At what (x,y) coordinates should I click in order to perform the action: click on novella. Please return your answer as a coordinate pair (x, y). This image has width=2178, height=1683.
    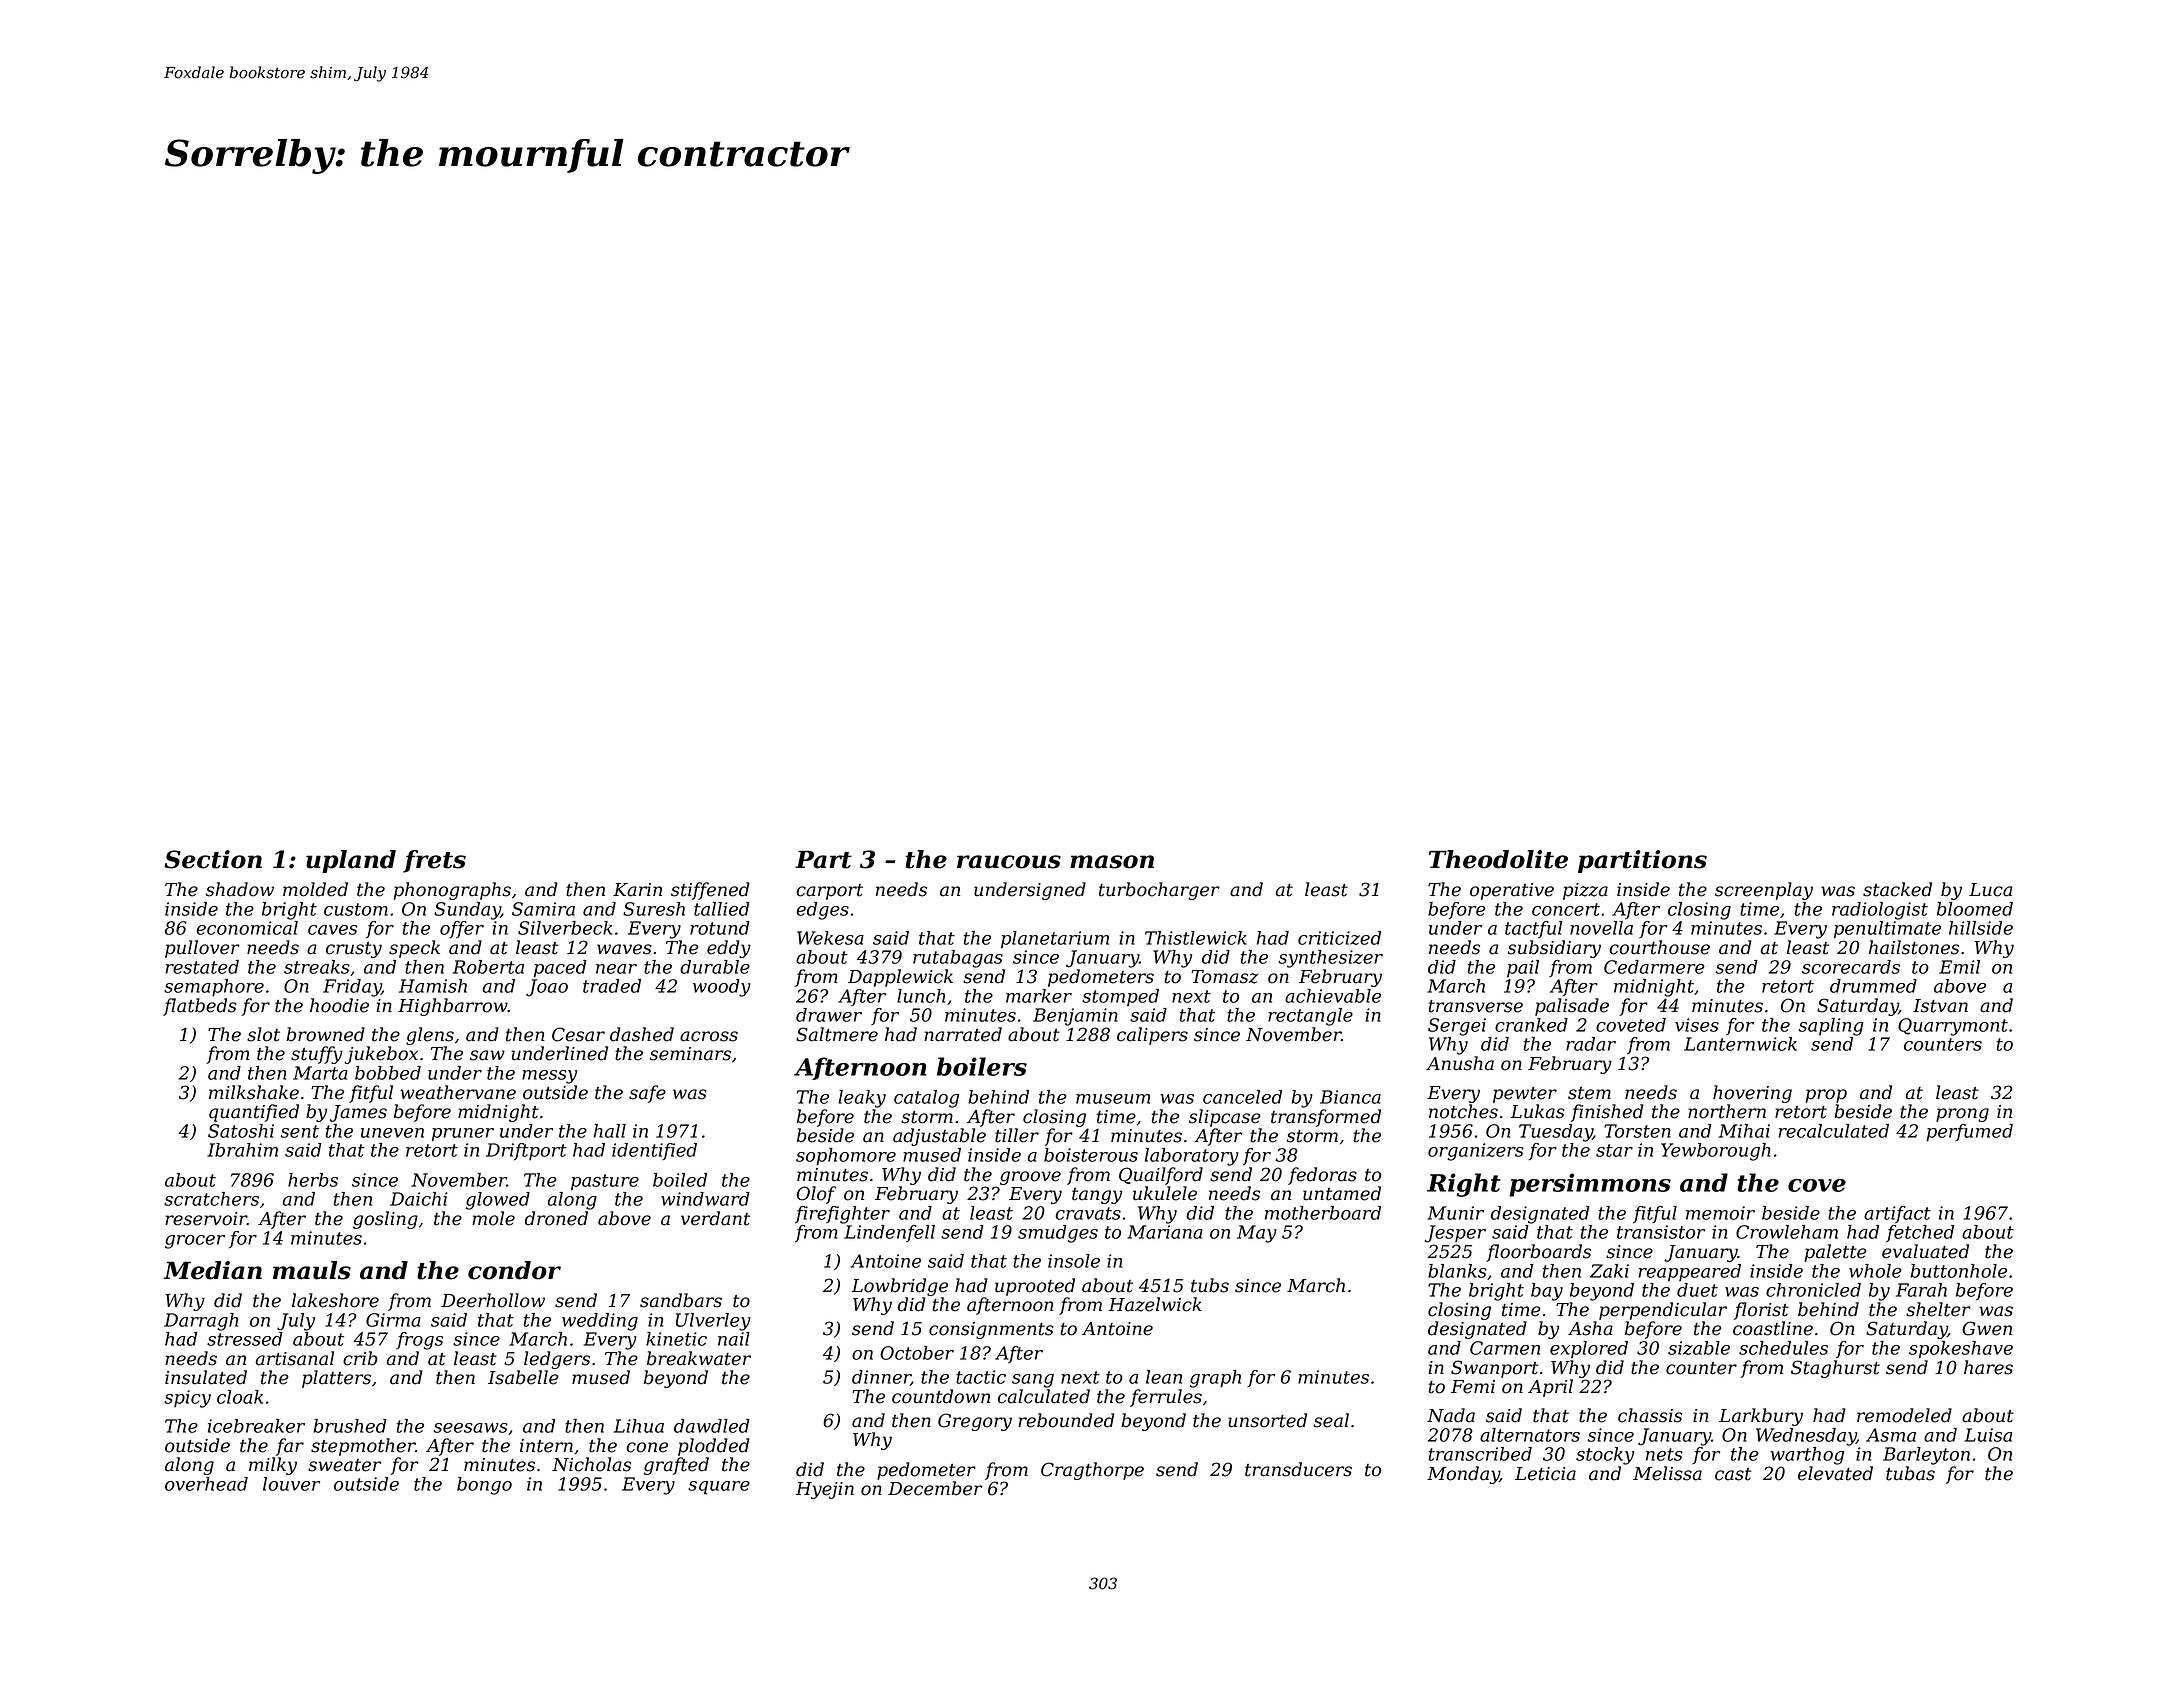
    Looking at the image, I should click on (1601, 928).
